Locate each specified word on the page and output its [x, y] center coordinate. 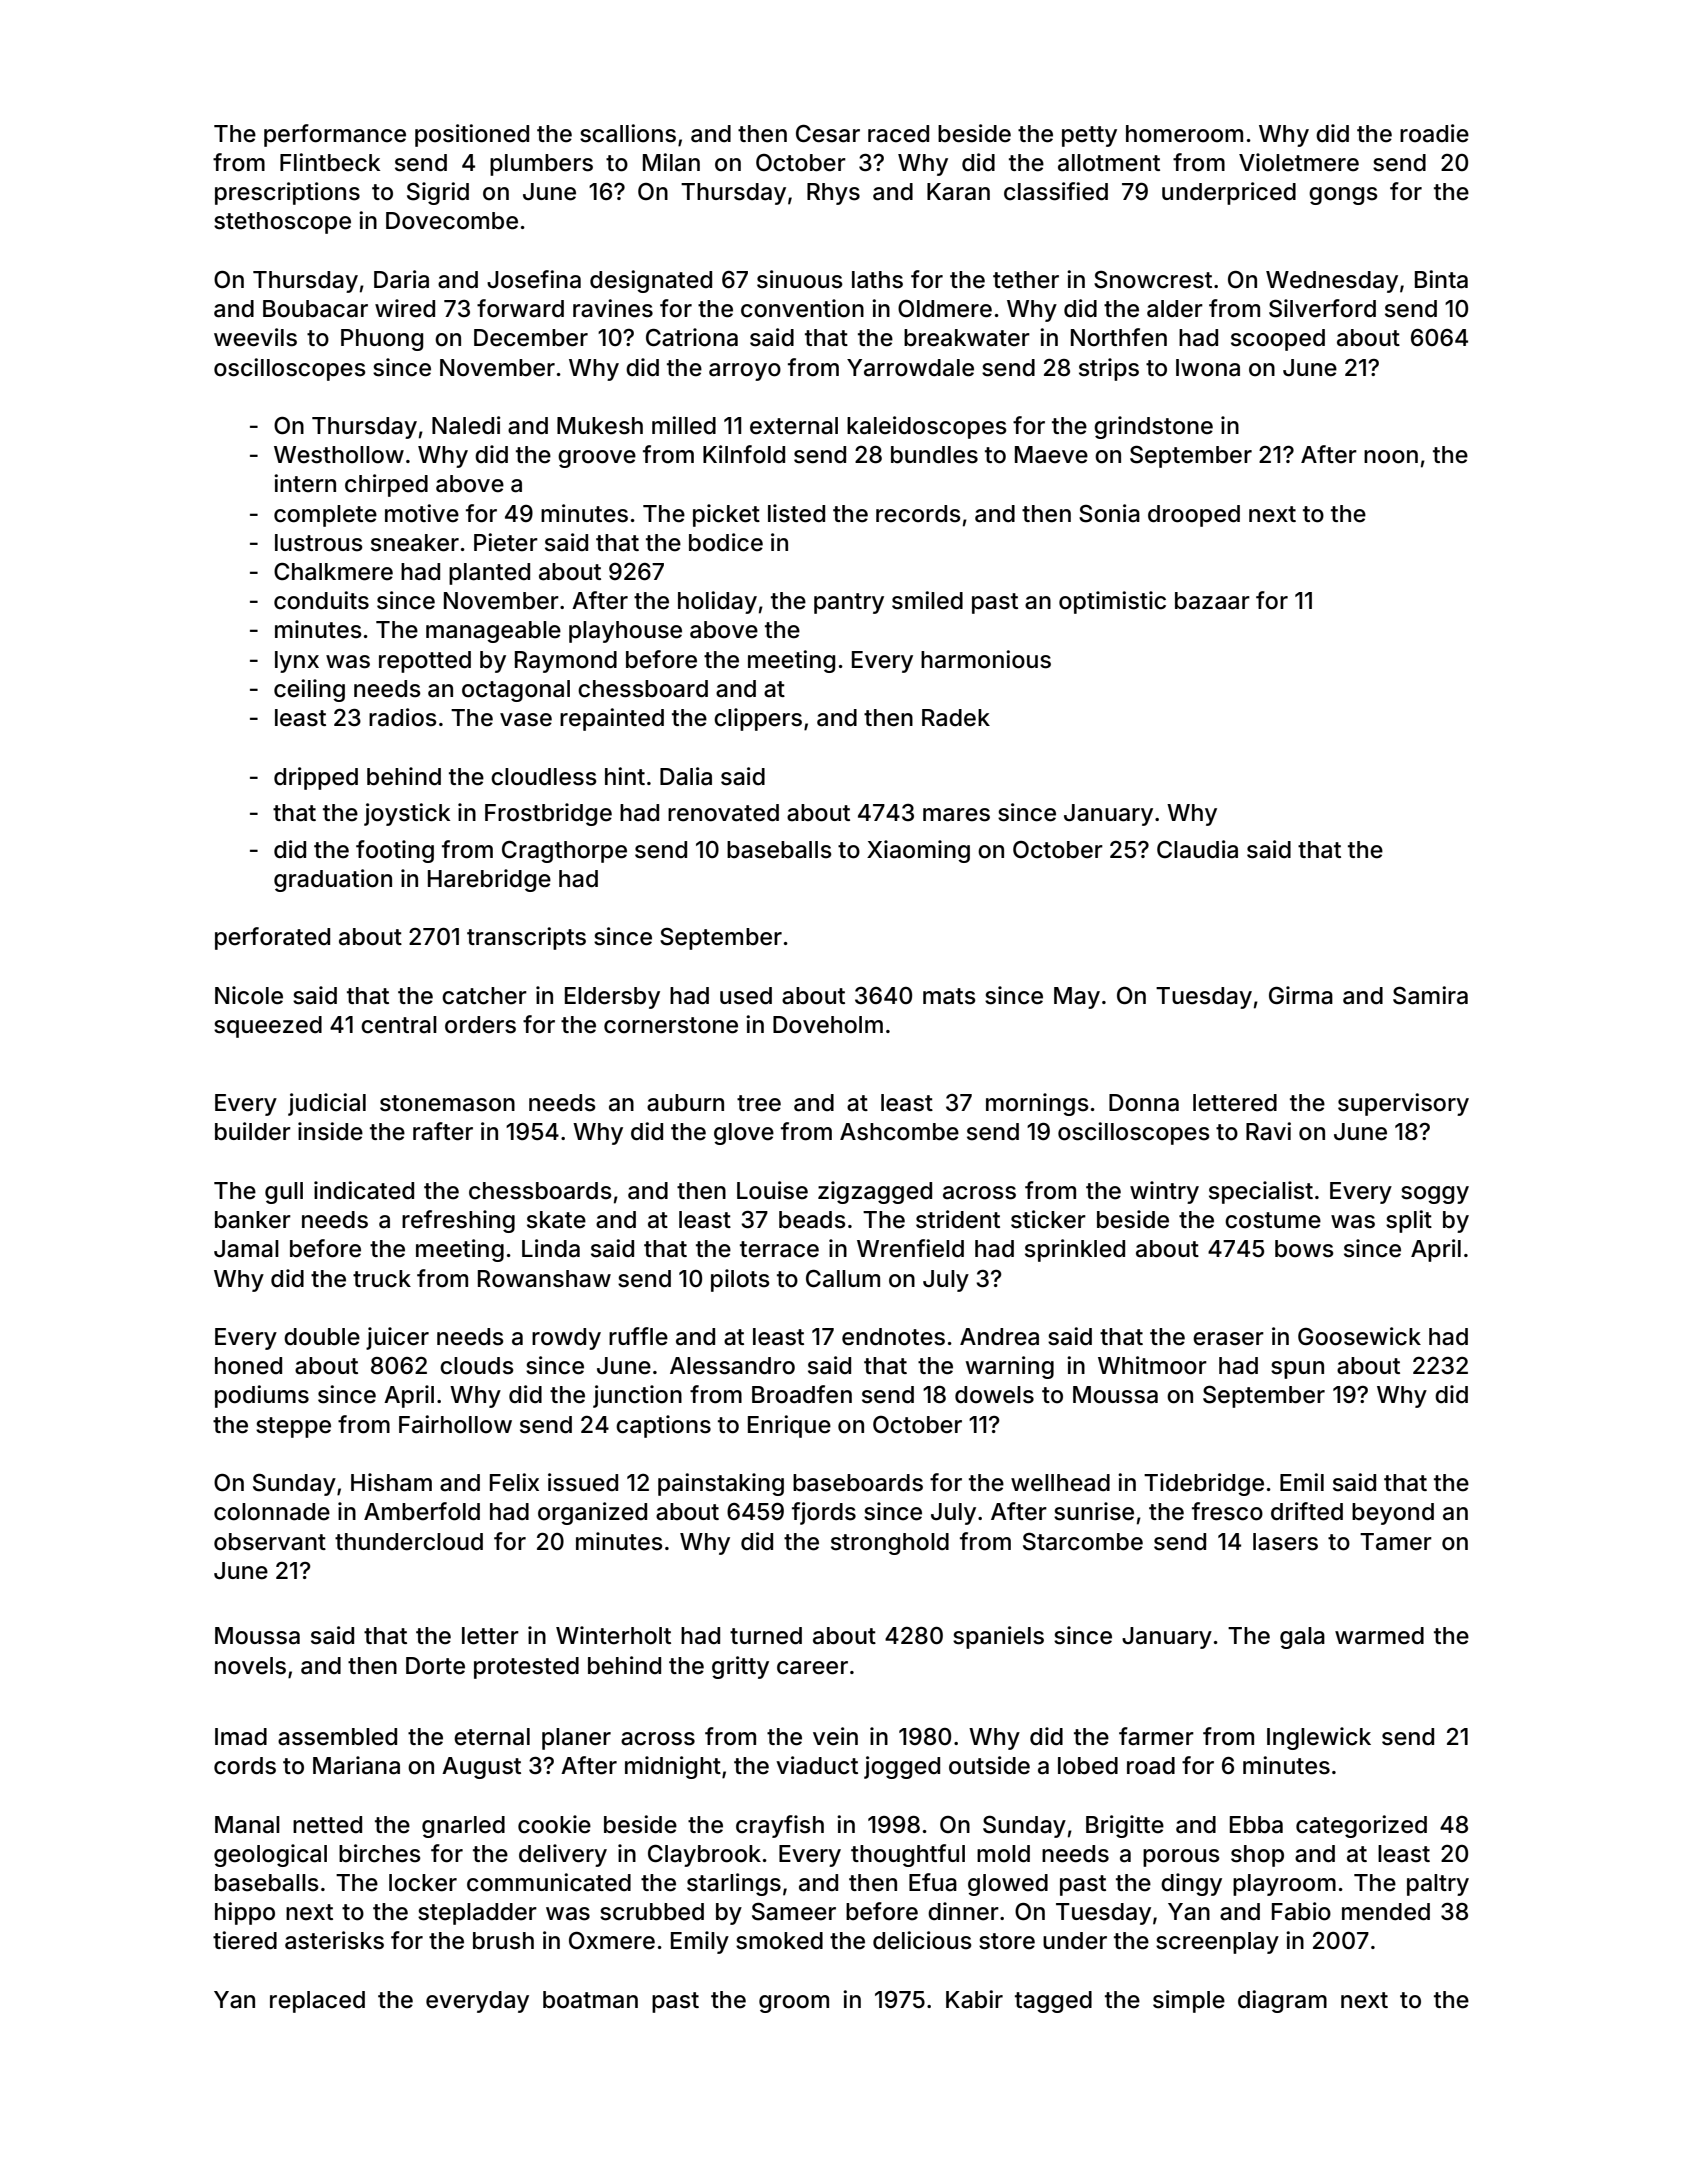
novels [250, 1666]
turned [766, 1636]
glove [744, 1134]
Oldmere [945, 309]
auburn [685, 1103]
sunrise [1094, 1511]
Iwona [1208, 368]
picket [726, 515]
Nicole [249, 995]
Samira [1430, 995]
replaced [317, 2002]
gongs [1343, 196]
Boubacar [315, 309]
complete [325, 516]
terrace [779, 1249]
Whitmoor [1152, 1365]
